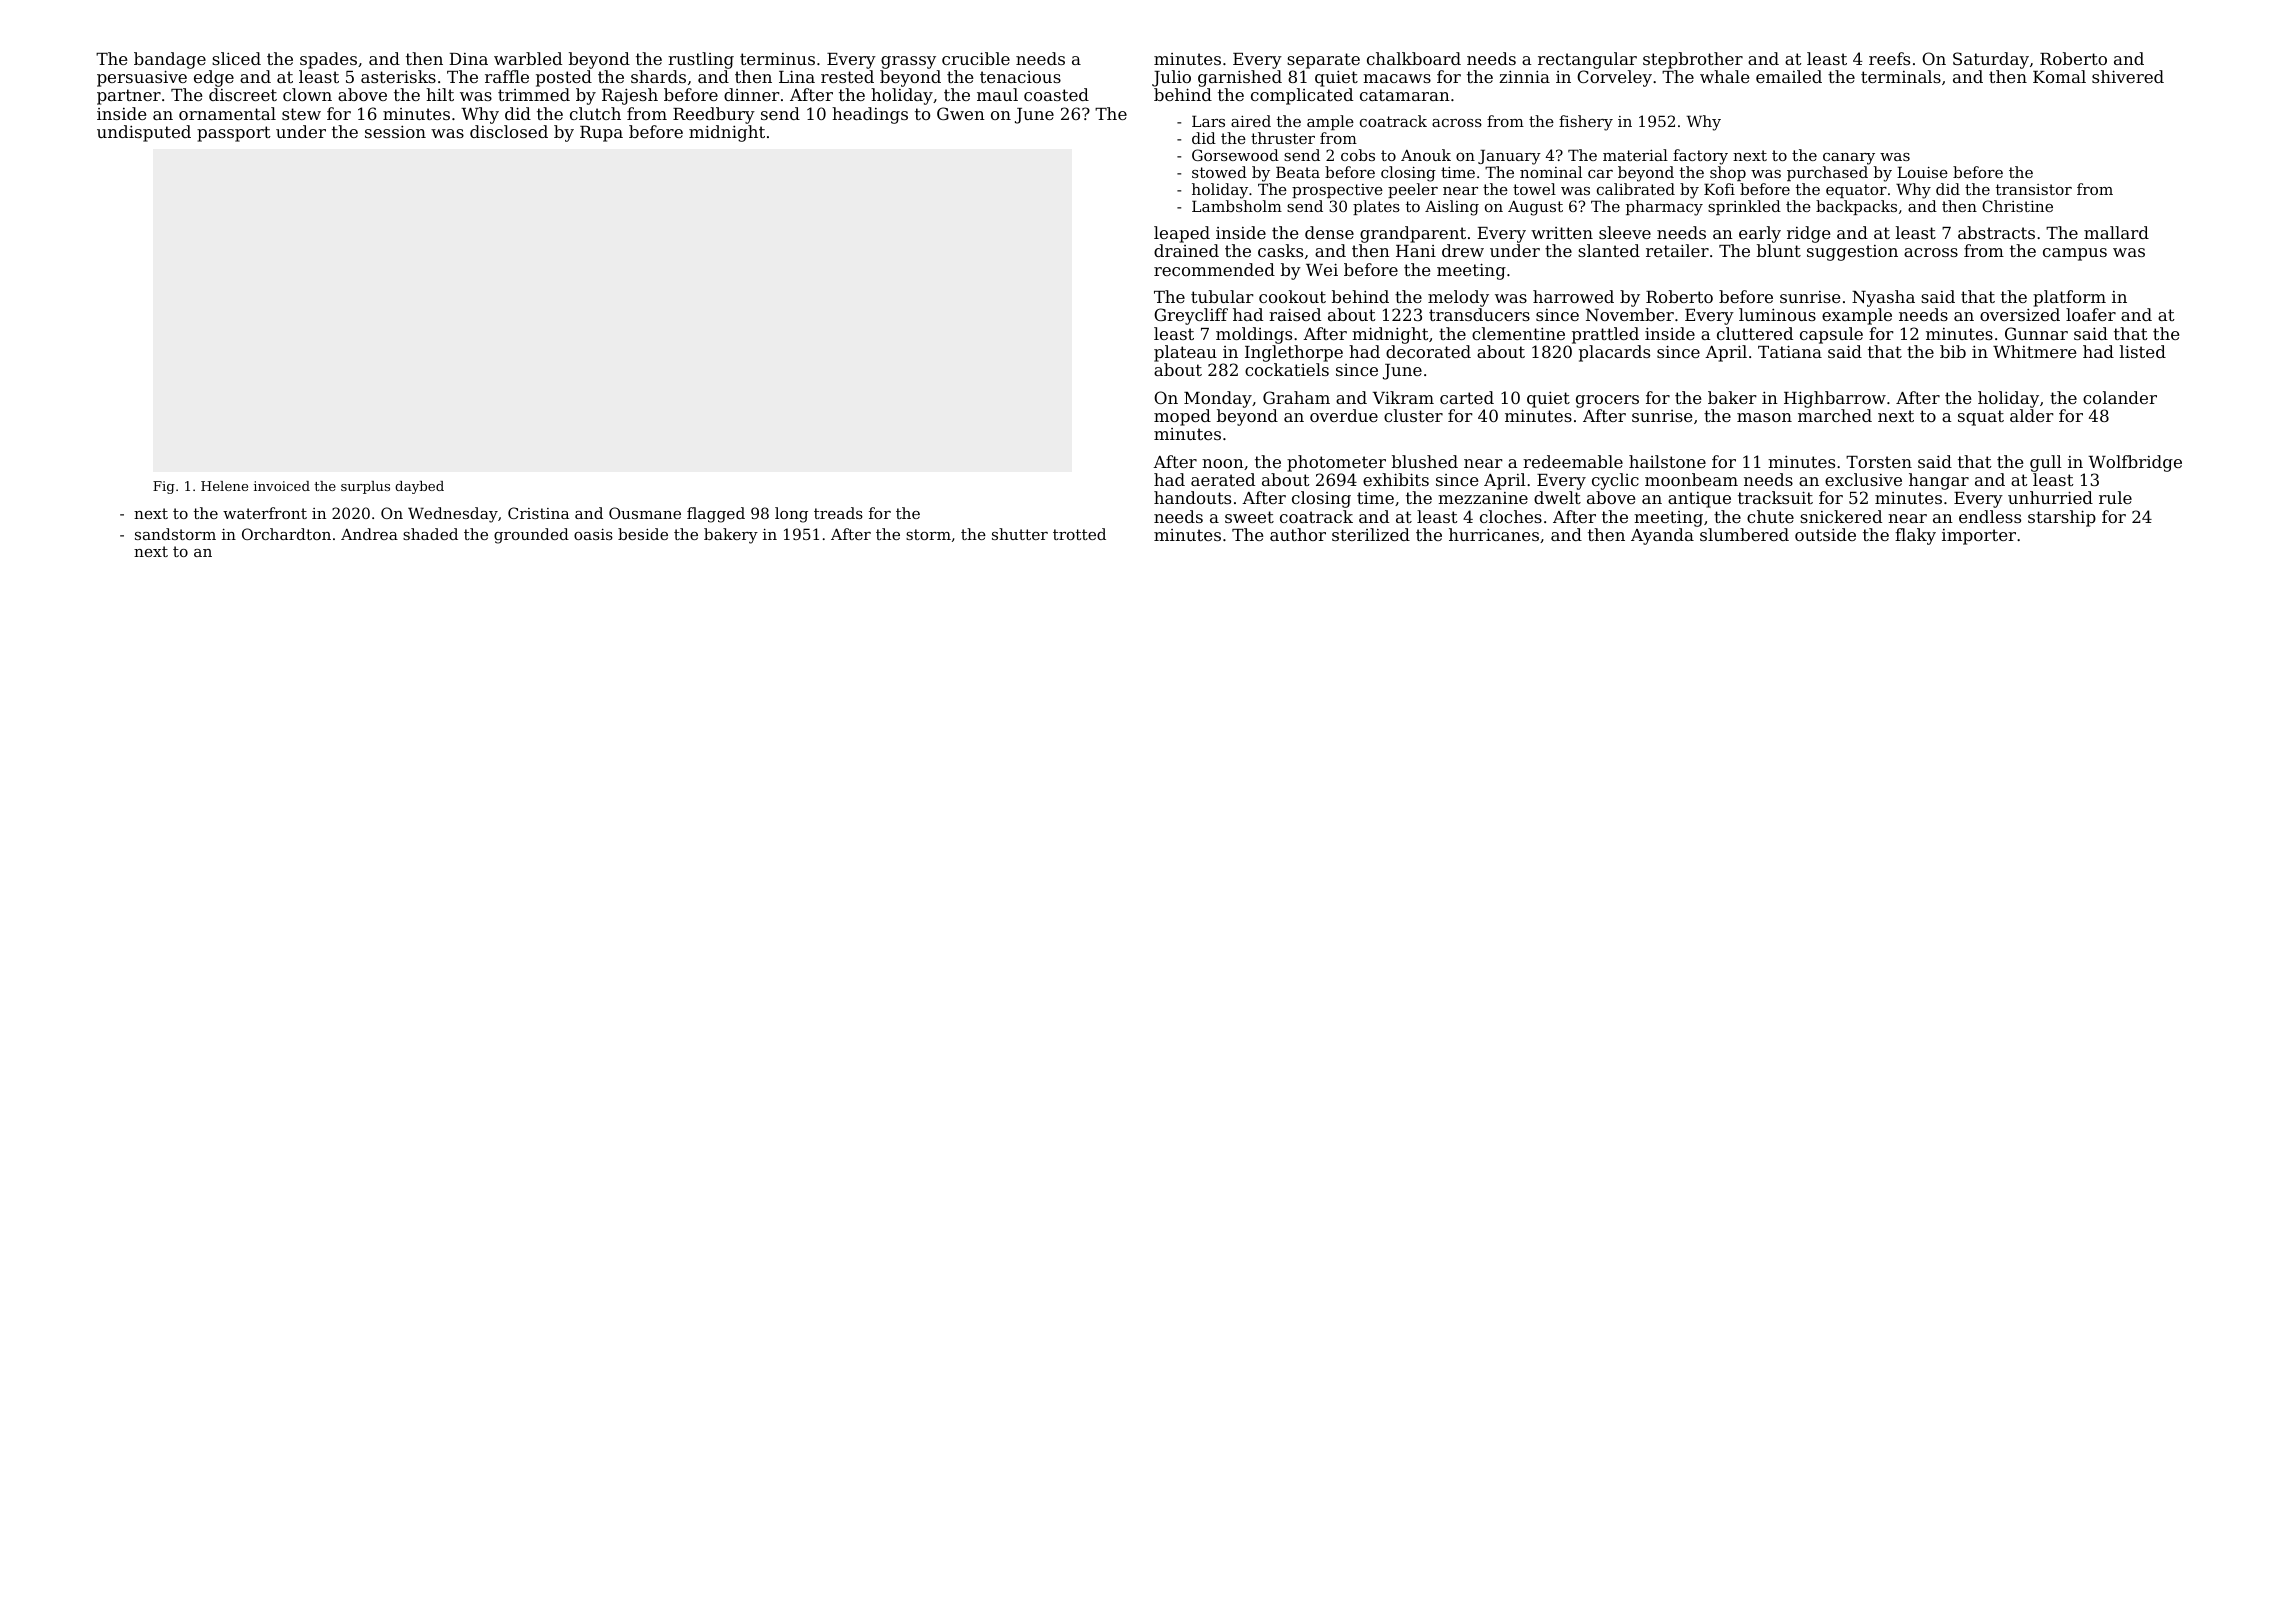 The height and width of the document is (1614, 2282). I want to click on author, so click(1298, 534).
